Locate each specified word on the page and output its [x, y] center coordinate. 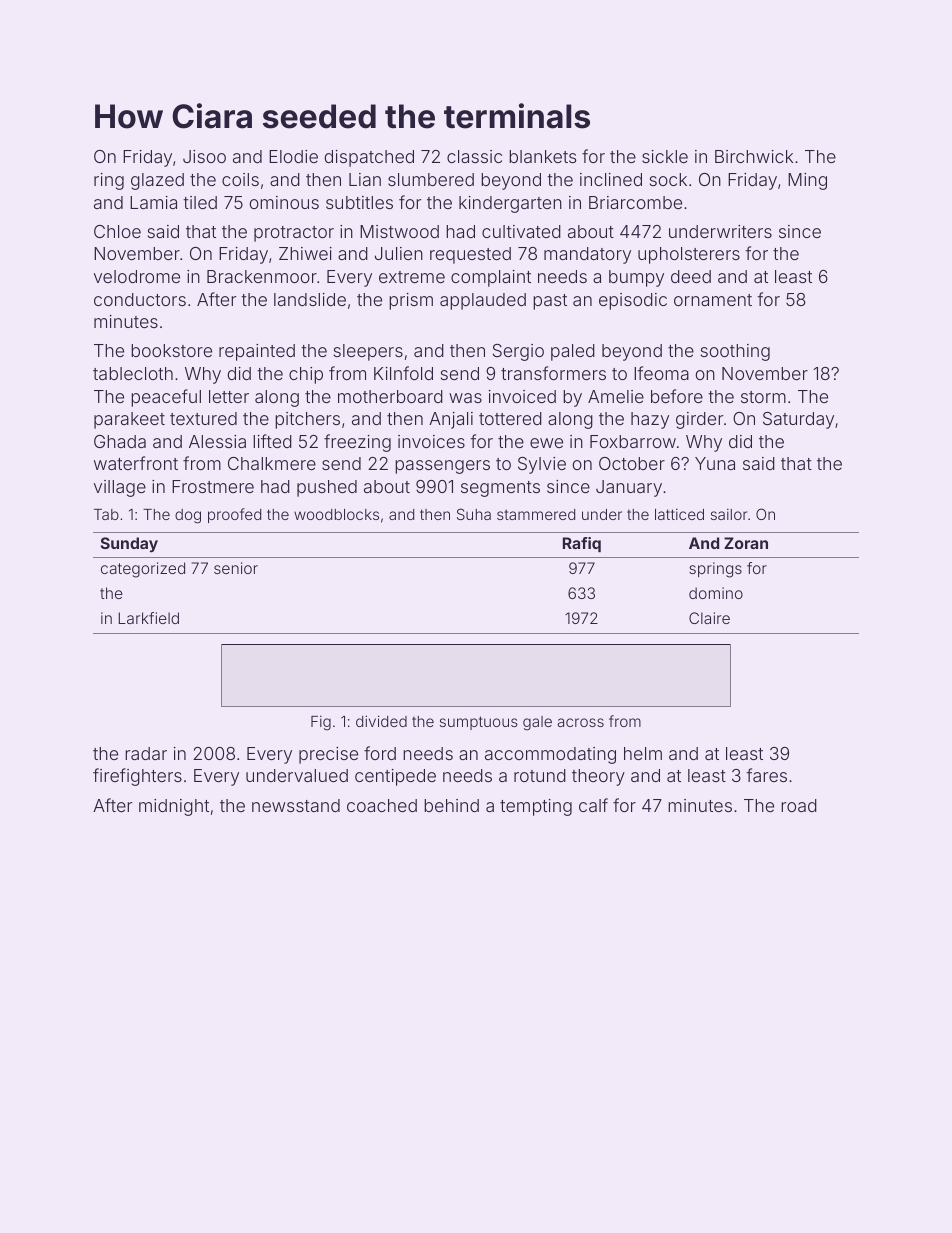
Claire [709, 618]
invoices [431, 441]
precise [328, 755]
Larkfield [149, 618]
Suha [474, 514]
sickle [665, 156]
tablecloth [133, 373]
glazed [157, 181]
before [677, 396]
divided [381, 721]
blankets [542, 156]
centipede [395, 777]
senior [236, 568]
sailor [729, 514]
